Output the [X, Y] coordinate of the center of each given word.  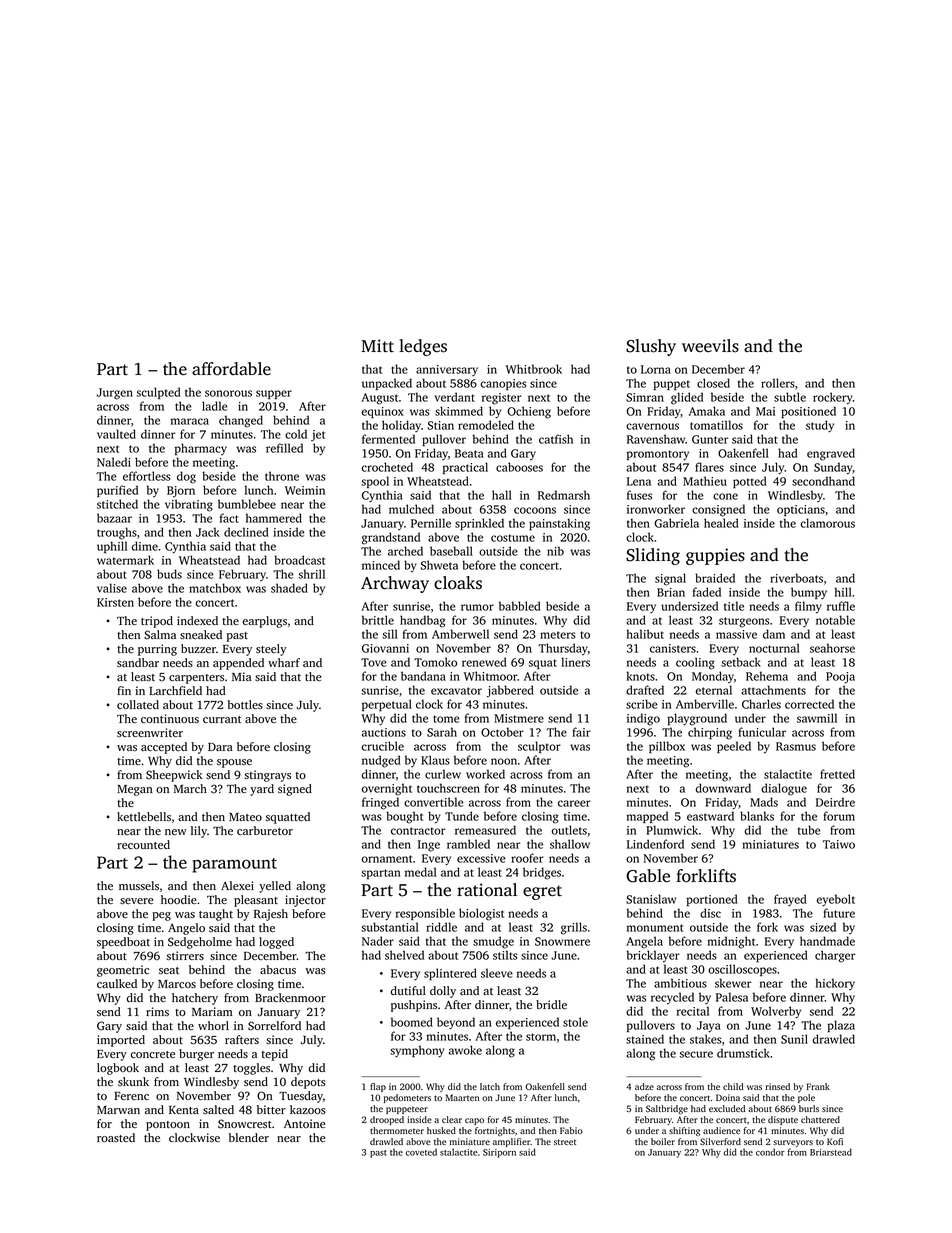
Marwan [118, 1110]
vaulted [116, 434]
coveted [421, 1152]
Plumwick [672, 830]
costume [513, 538]
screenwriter [150, 732]
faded [707, 592]
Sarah [442, 732]
